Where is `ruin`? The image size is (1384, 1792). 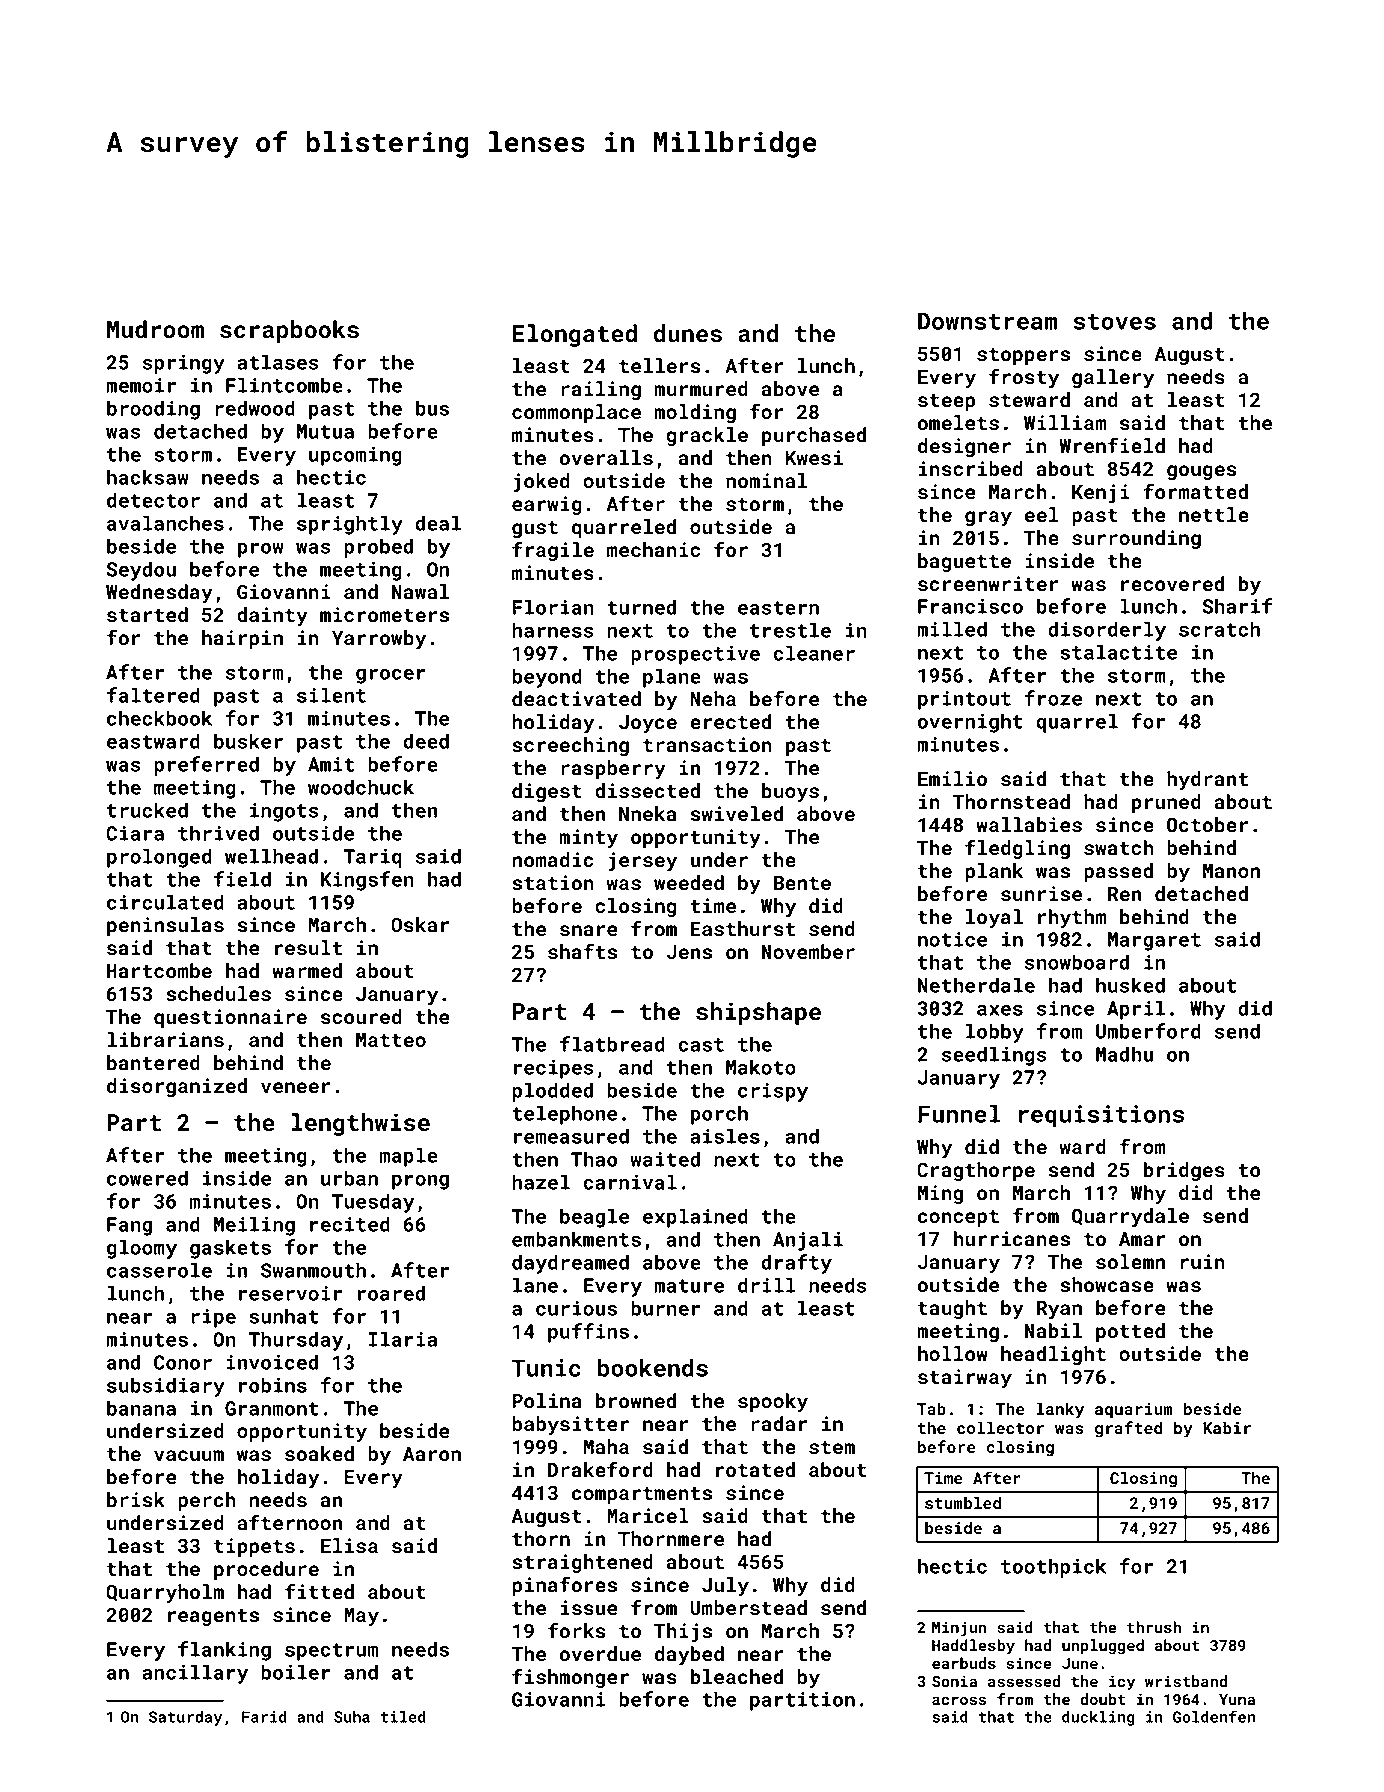 ruin is located at coordinates (1202, 1261).
